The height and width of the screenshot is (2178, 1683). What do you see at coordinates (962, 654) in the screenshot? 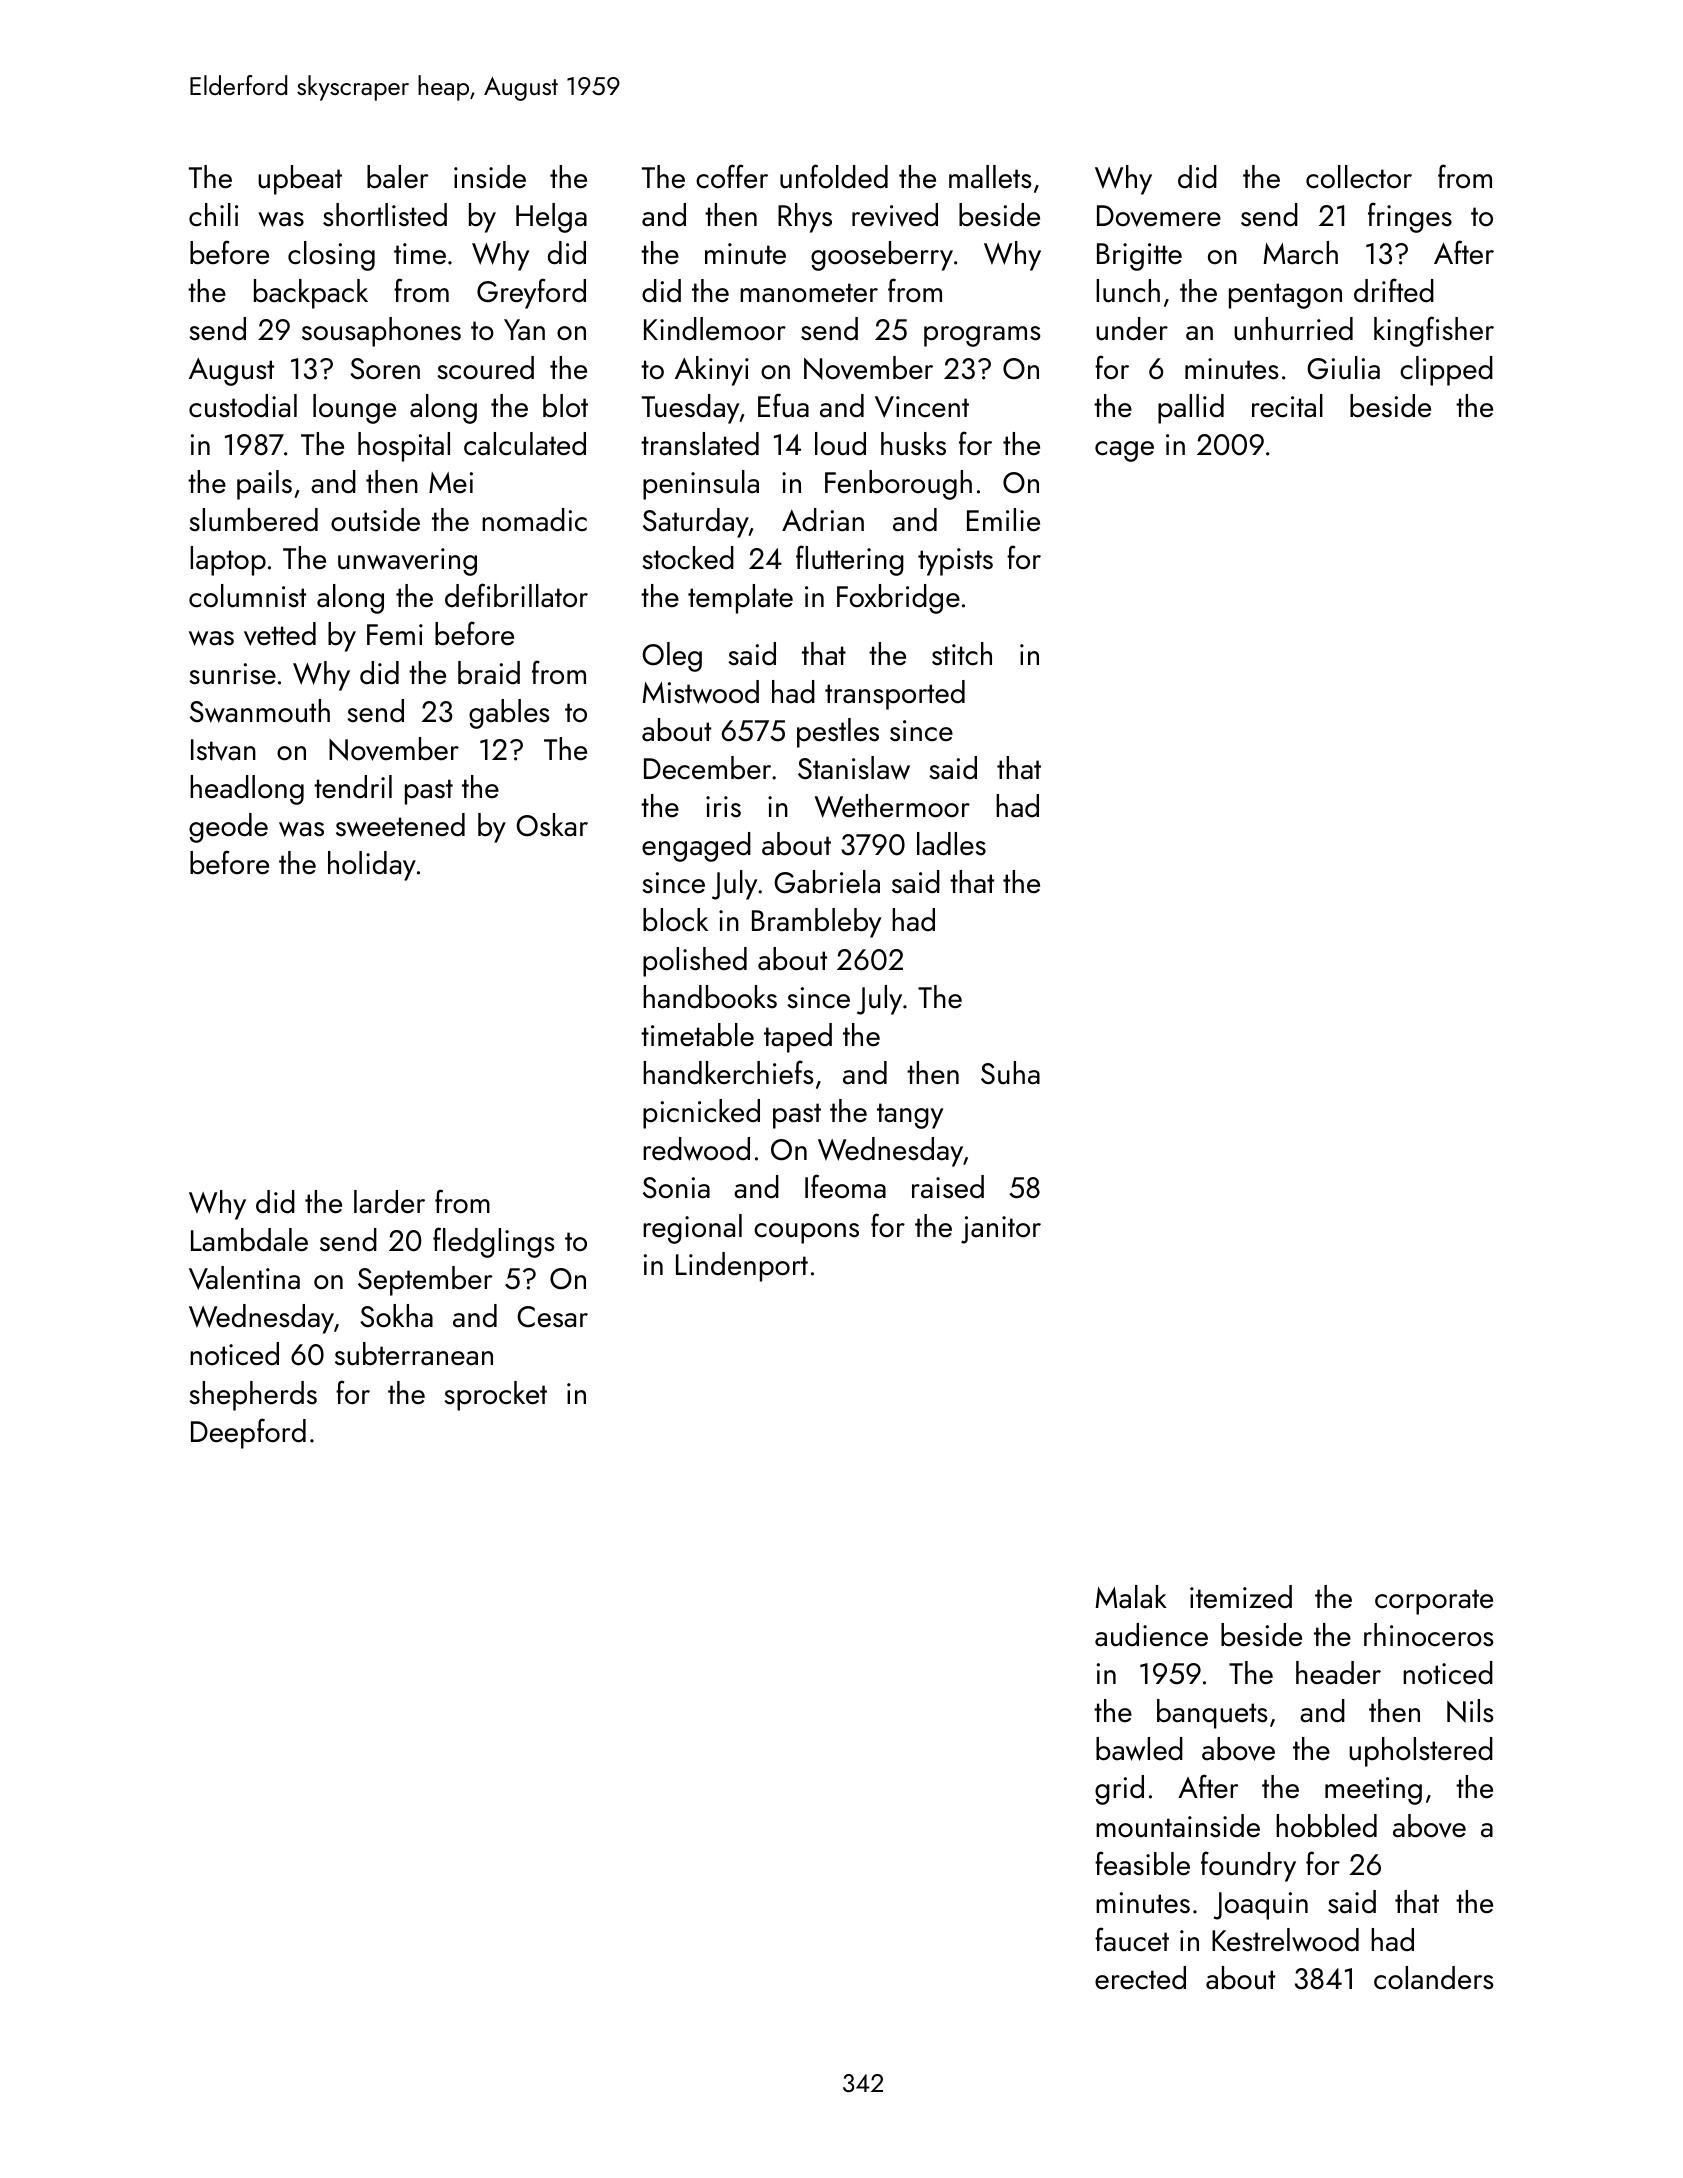
I see `stitch` at bounding box center [962, 654].
